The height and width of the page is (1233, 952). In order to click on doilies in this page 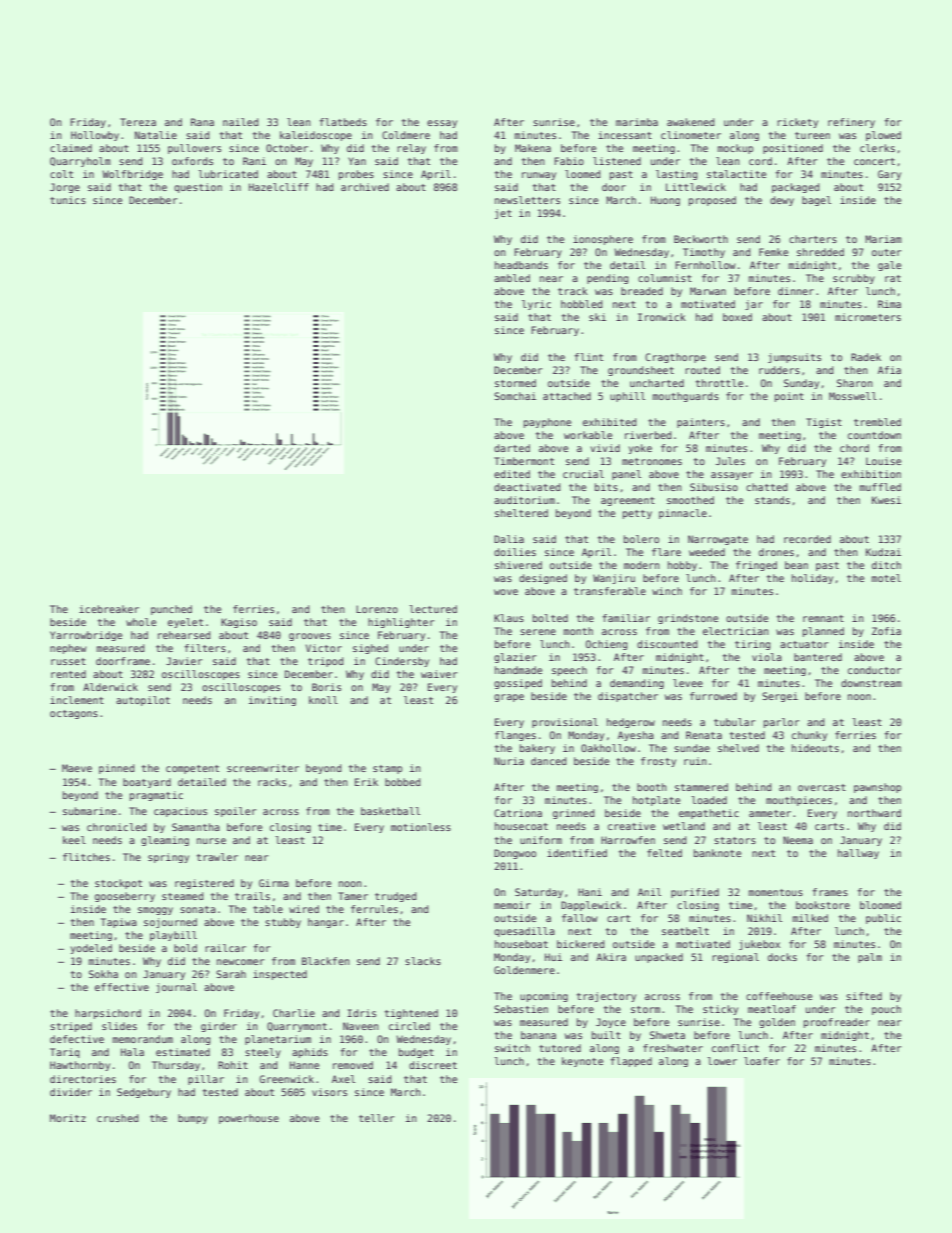, I will do `click(515, 552)`.
